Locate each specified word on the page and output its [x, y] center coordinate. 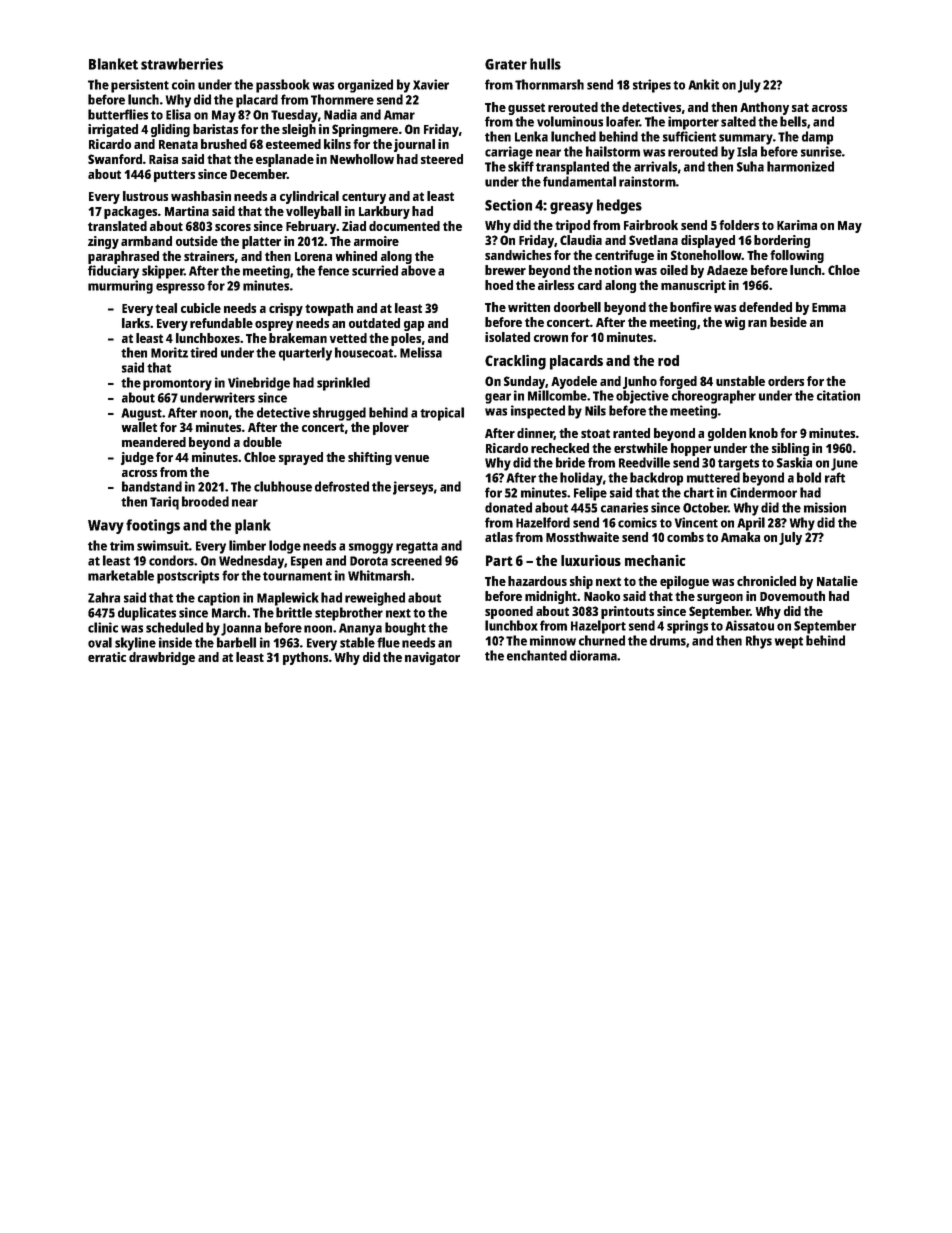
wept [789, 643]
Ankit [703, 84]
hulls [545, 64]
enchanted [537, 655]
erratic [107, 657]
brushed [224, 144]
